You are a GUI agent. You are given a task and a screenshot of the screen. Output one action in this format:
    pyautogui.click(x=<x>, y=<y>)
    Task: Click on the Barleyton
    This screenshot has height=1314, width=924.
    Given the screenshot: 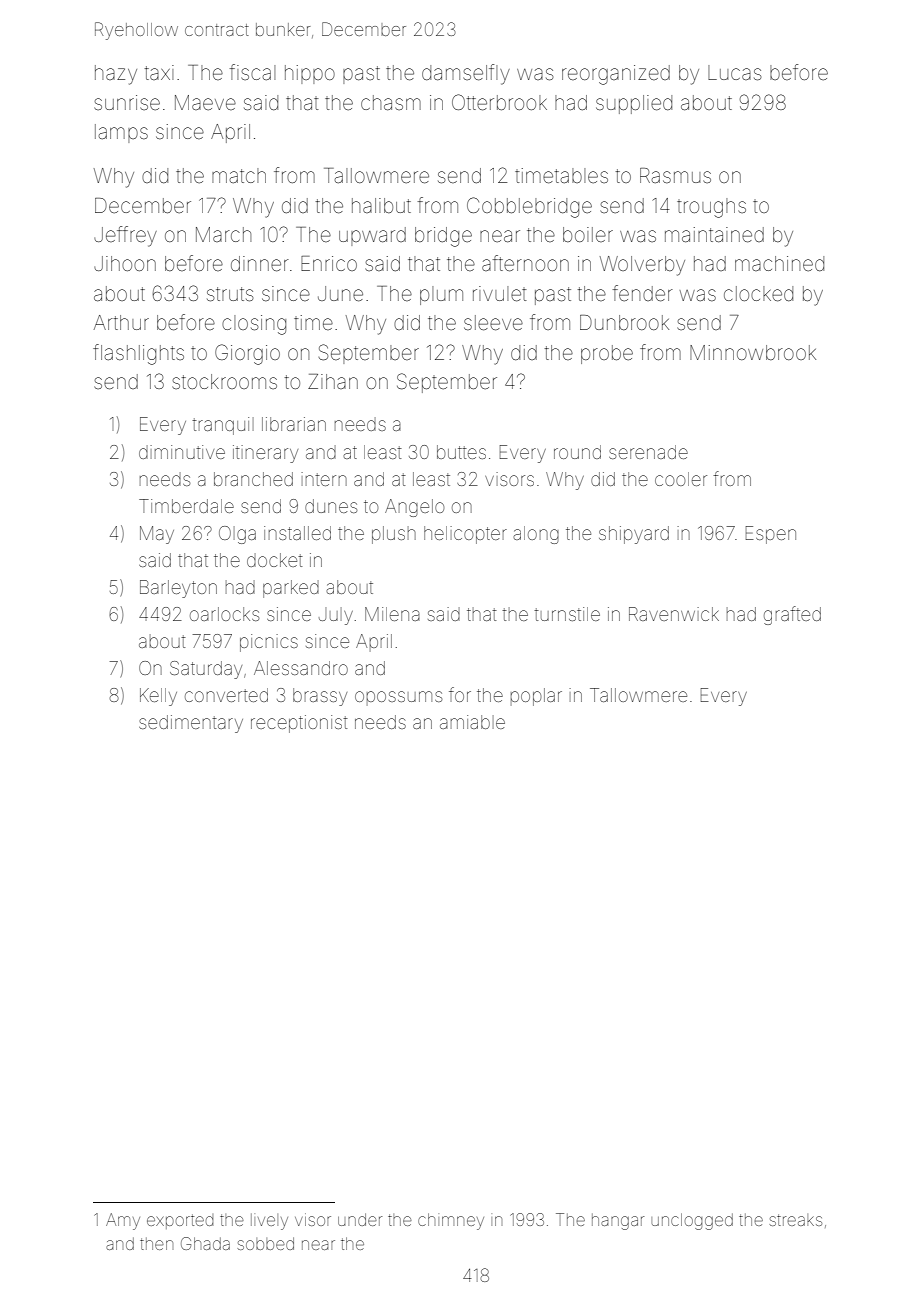 What is the action you would take?
    pyautogui.click(x=178, y=589)
